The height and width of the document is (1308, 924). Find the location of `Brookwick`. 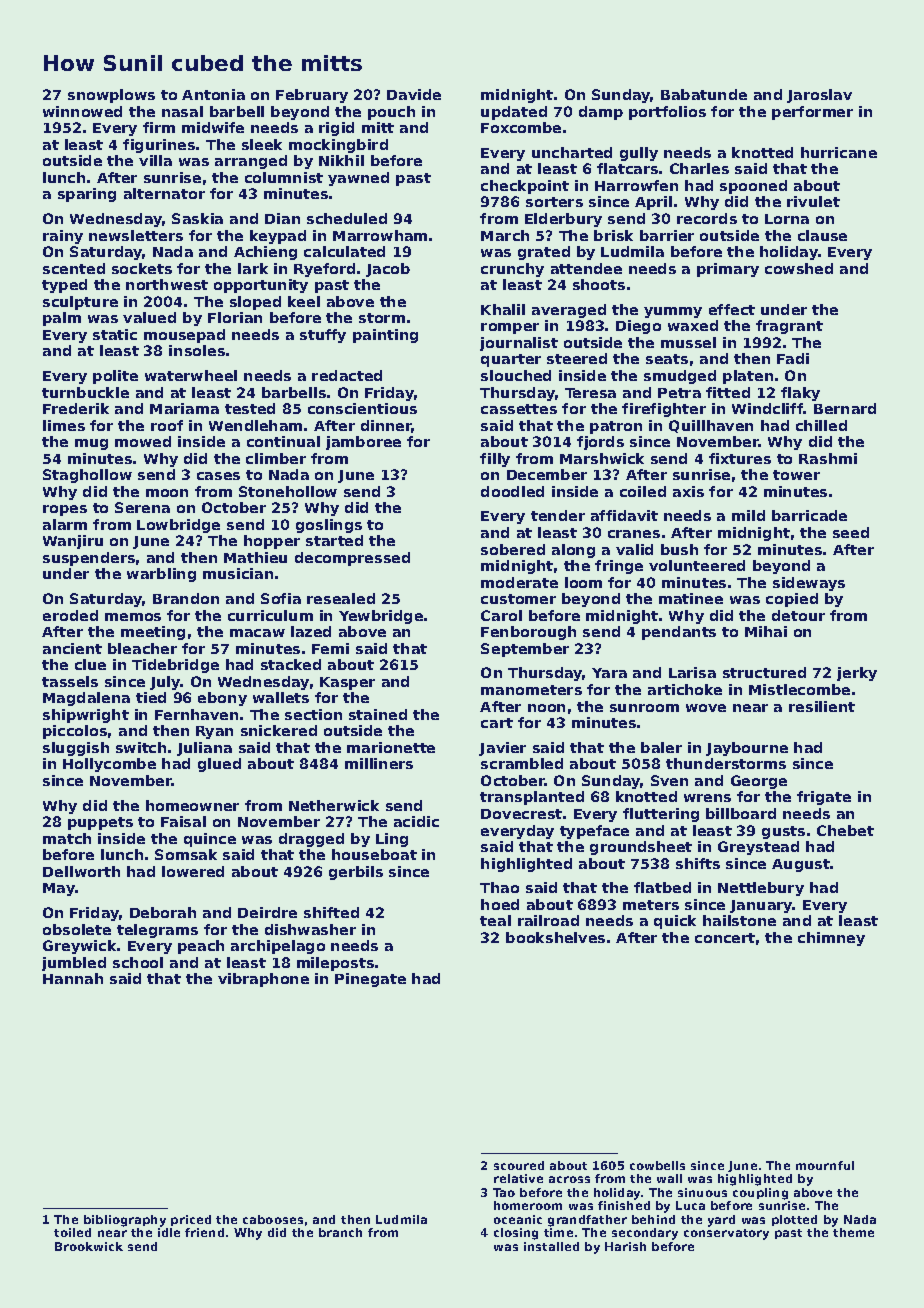

Brookwick is located at coordinates (89, 1246).
